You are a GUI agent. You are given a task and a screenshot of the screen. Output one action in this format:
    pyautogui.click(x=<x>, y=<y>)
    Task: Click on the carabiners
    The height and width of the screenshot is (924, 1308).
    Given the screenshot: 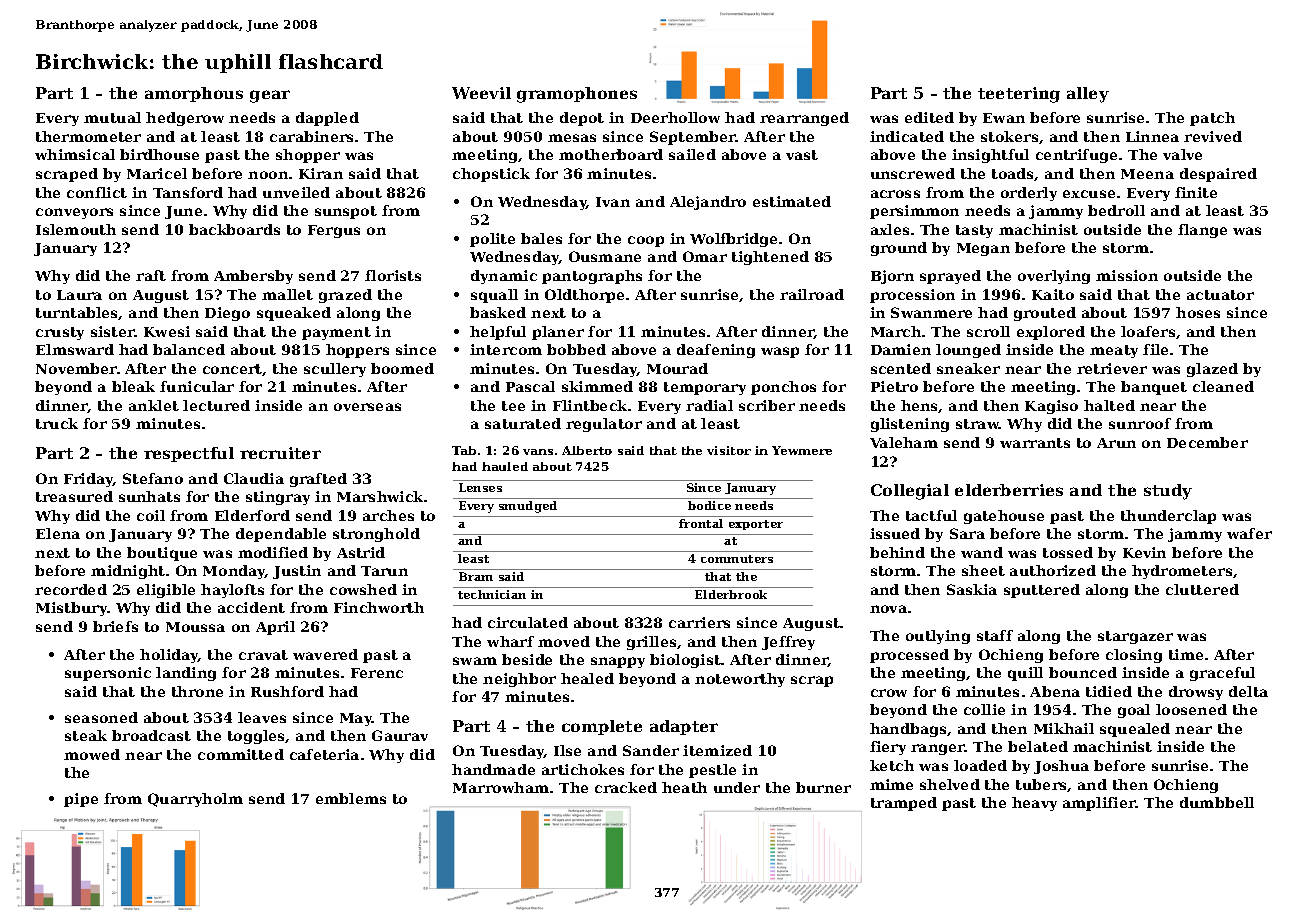 What is the action you would take?
    pyautogui.click(x=311, y=136)
